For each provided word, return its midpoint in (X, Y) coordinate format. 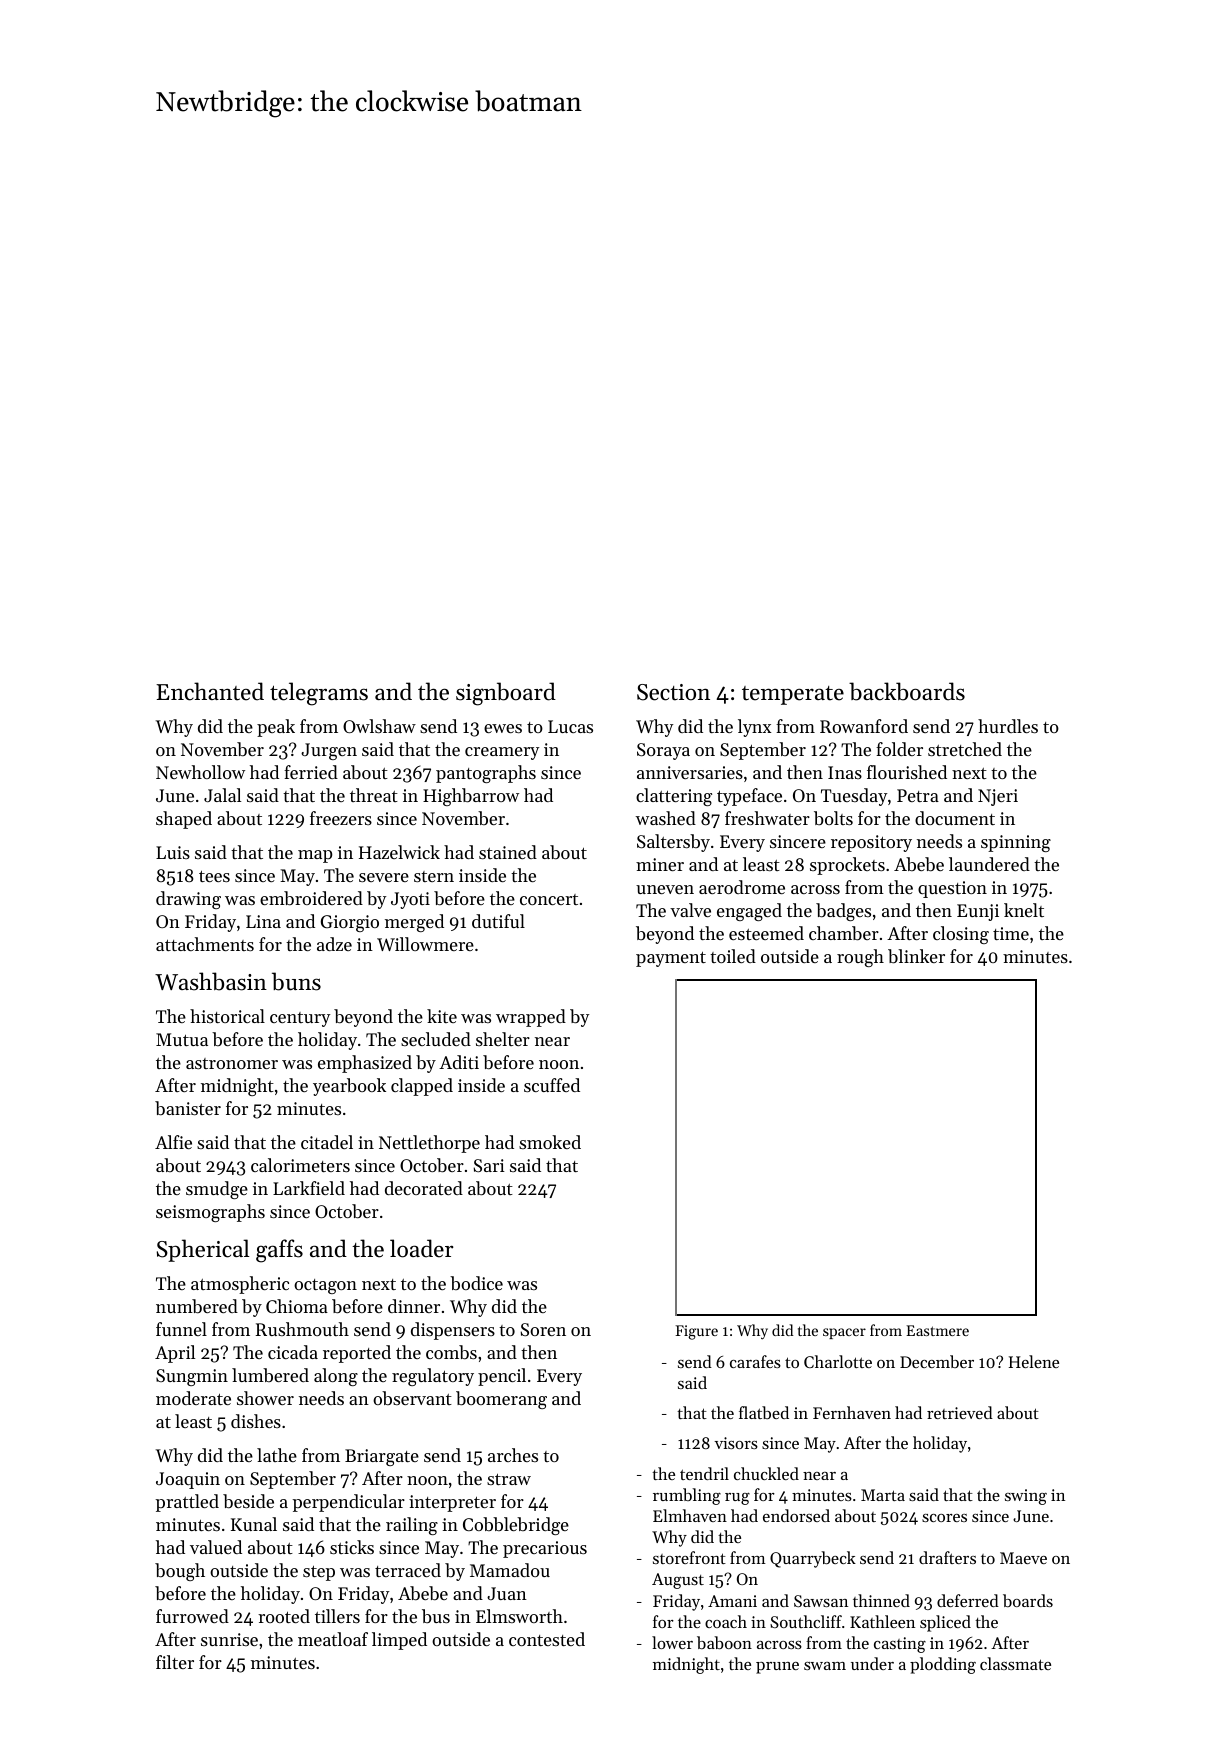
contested (547, 1639)
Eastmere (937, 1330)
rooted (284, 1616)
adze (334, 944)
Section (673, 692)
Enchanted (210, 691)
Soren (543, 1329)
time (1011, 933)
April (175, 1354)
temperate (793, 695)
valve (690, 910)
